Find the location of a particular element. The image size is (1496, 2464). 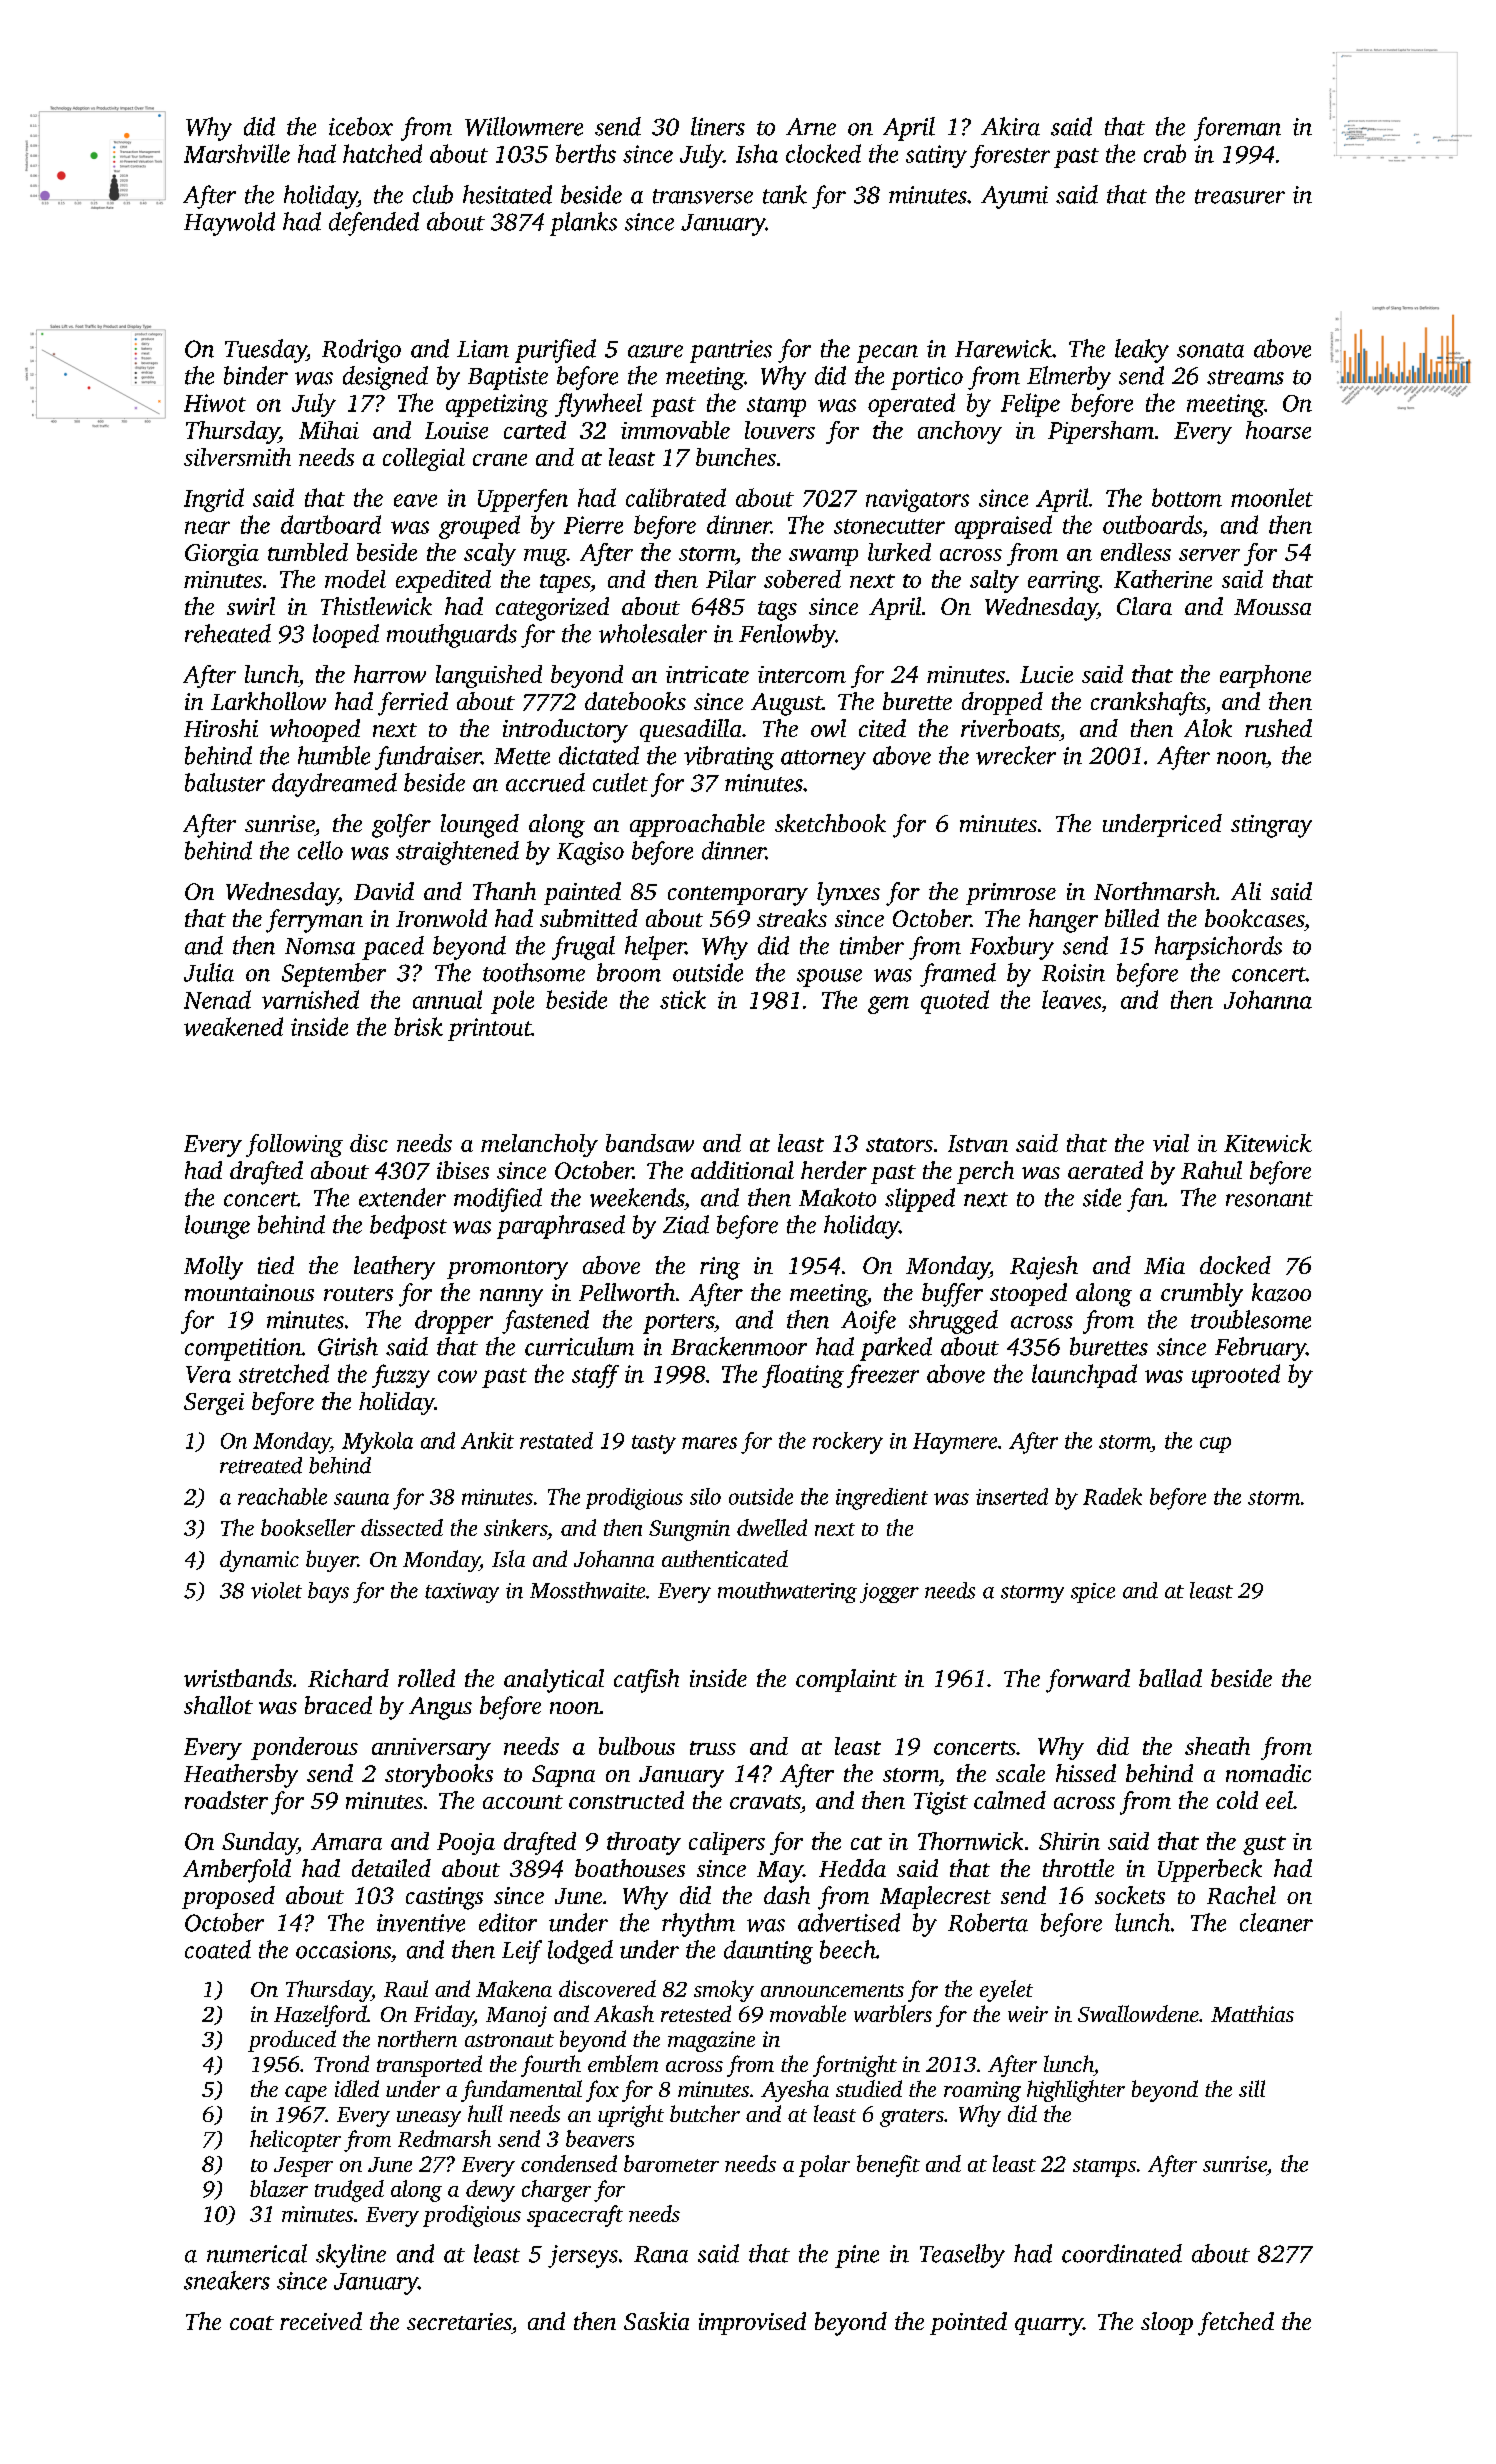

Hiroshi is located at coordinates (221, 728).
